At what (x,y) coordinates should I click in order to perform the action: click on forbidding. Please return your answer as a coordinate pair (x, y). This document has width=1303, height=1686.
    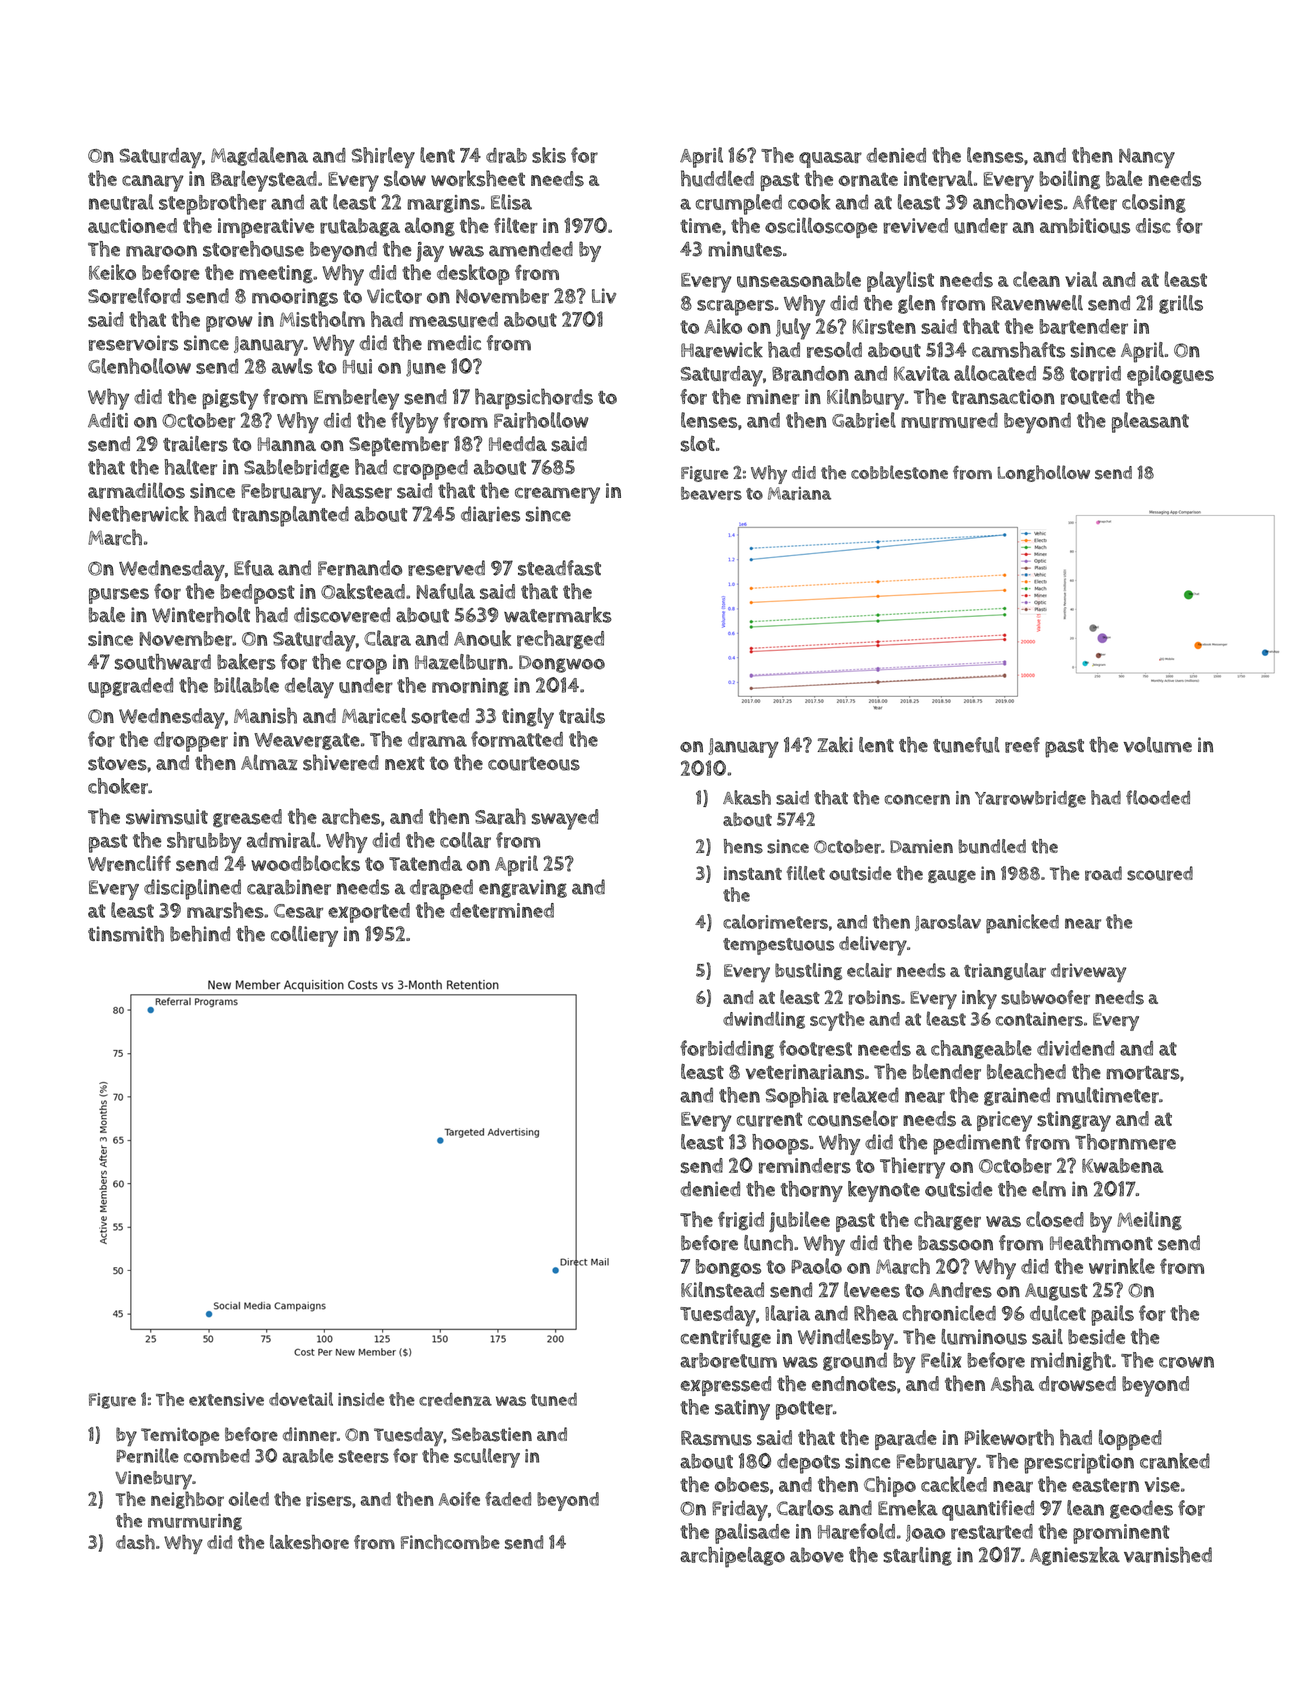
    Looking at the image, I should click on (727, 1049).
